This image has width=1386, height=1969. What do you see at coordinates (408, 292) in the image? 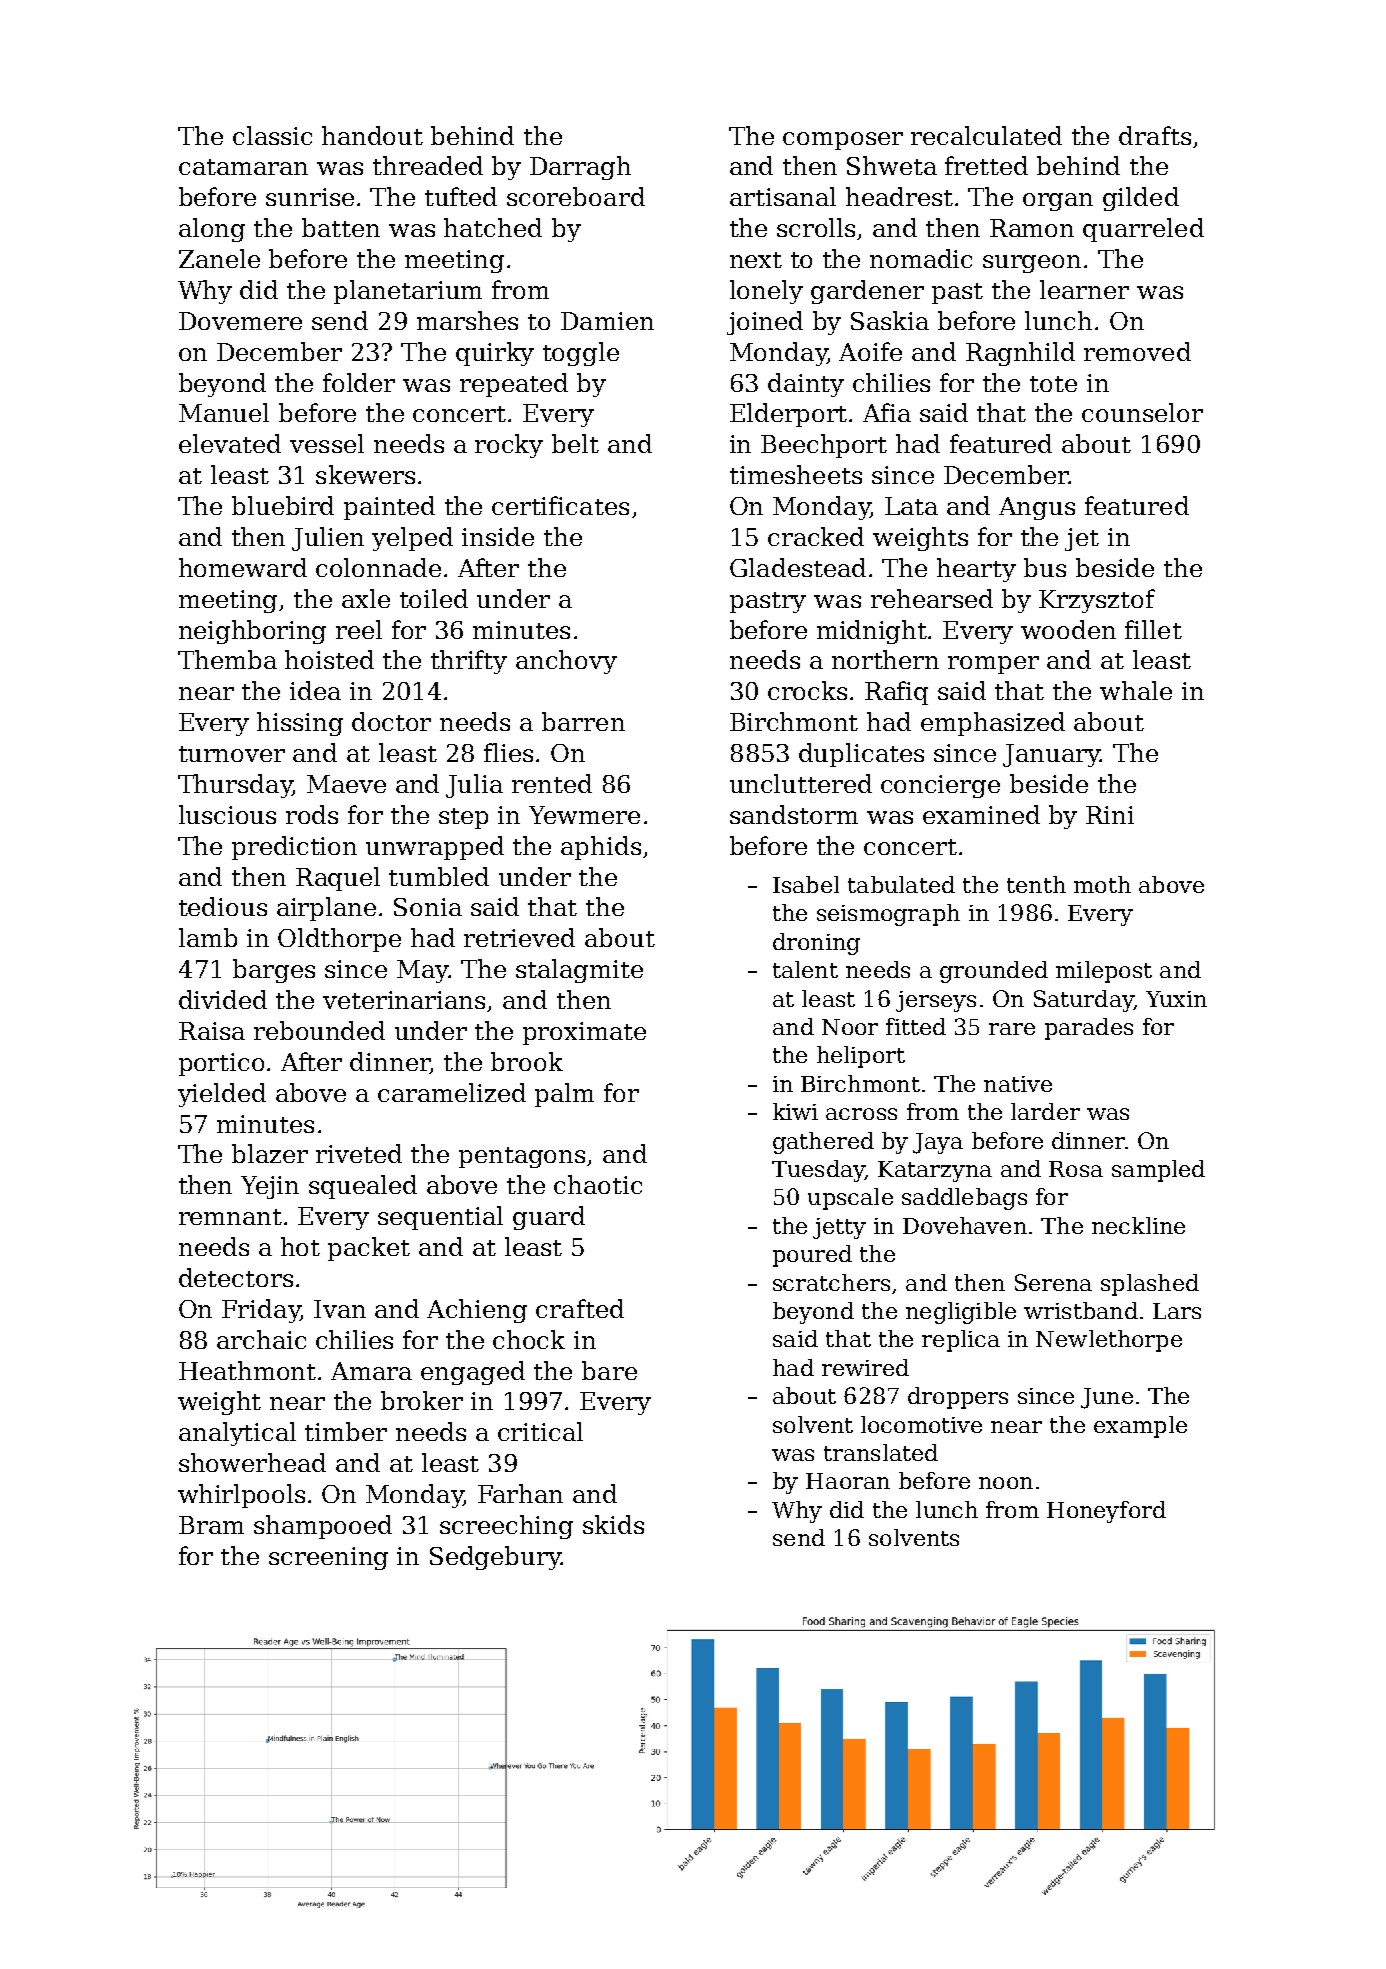
I see `planetarium` at bounding box center [408, 292].
